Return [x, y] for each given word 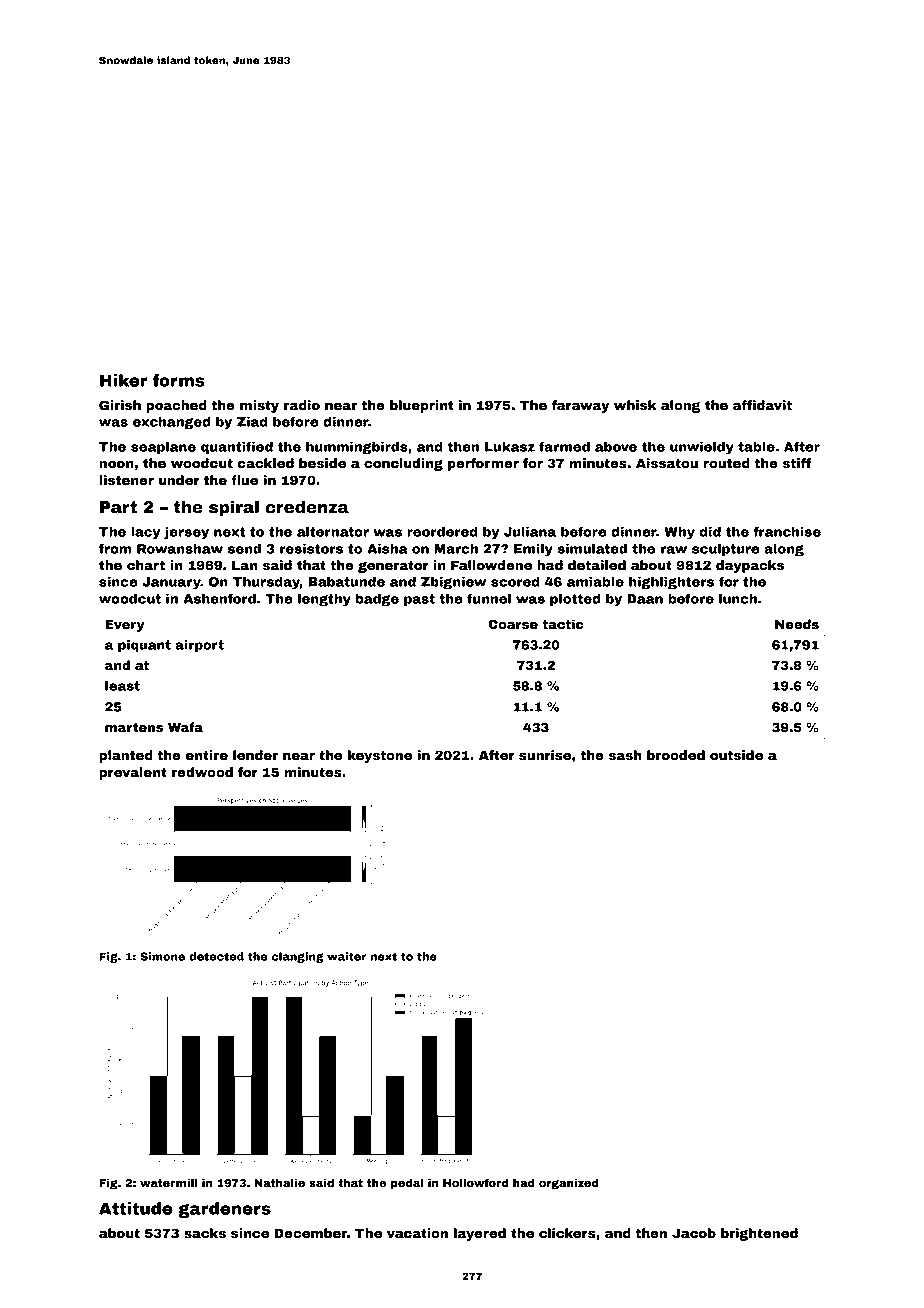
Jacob [694, 1233]
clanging [298, 957]
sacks [205, 1233]
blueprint [422, 406]
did [710, 531]
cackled [266, 463]
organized [568, 1184]
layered [480, 1234]
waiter [347, 956]
